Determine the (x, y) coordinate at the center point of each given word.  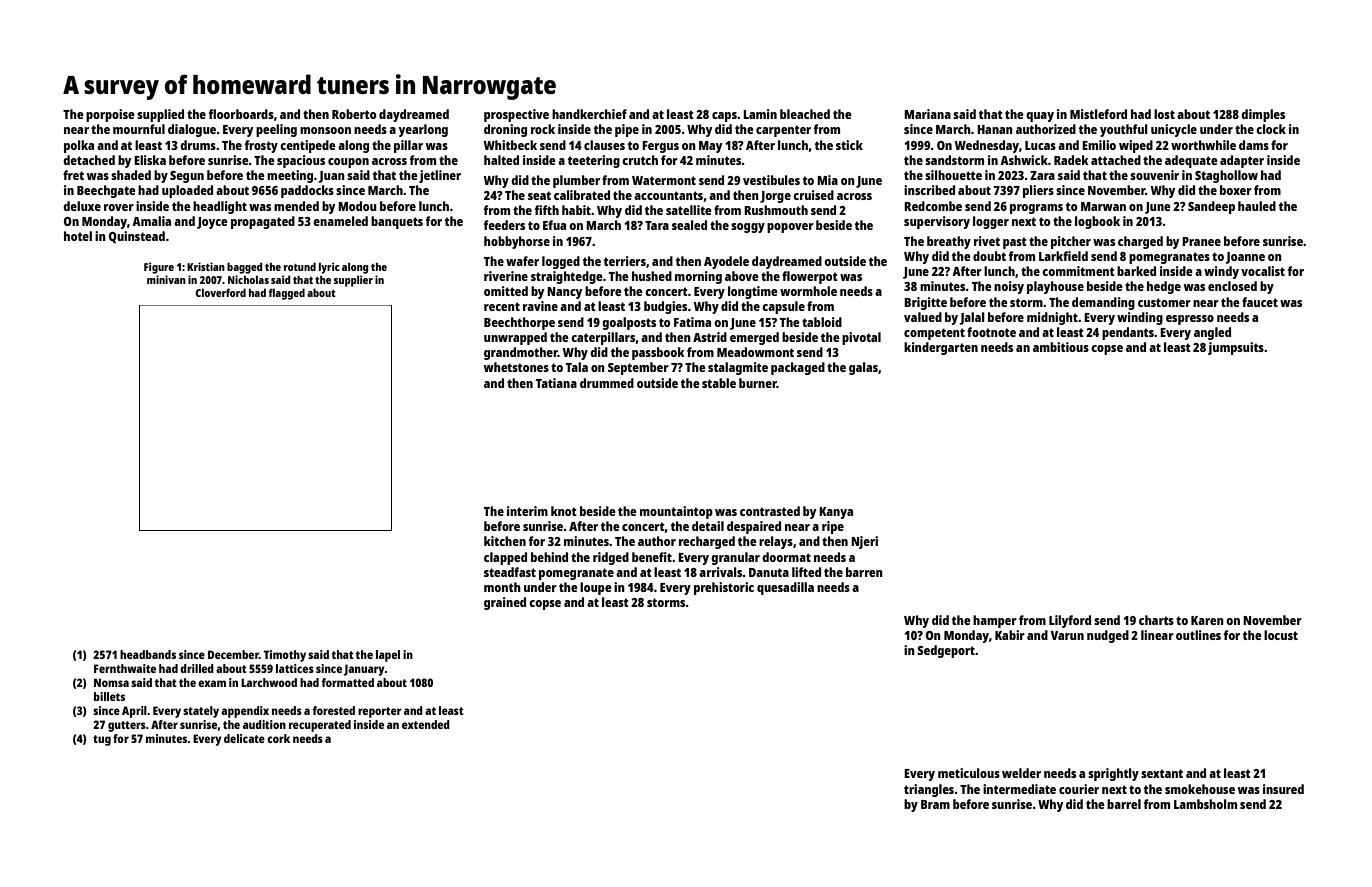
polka (79, 146)
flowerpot (810, 277)
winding (1140, 318)
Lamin (760, 114)
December (233, 654)
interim (527, 511)
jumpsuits (1236, 348)
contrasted (770, 511)
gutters (127, 726)
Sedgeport (946, 651)
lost (1164, 114)
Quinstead (137, 237)
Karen (1207, 620)
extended (426, 724)
